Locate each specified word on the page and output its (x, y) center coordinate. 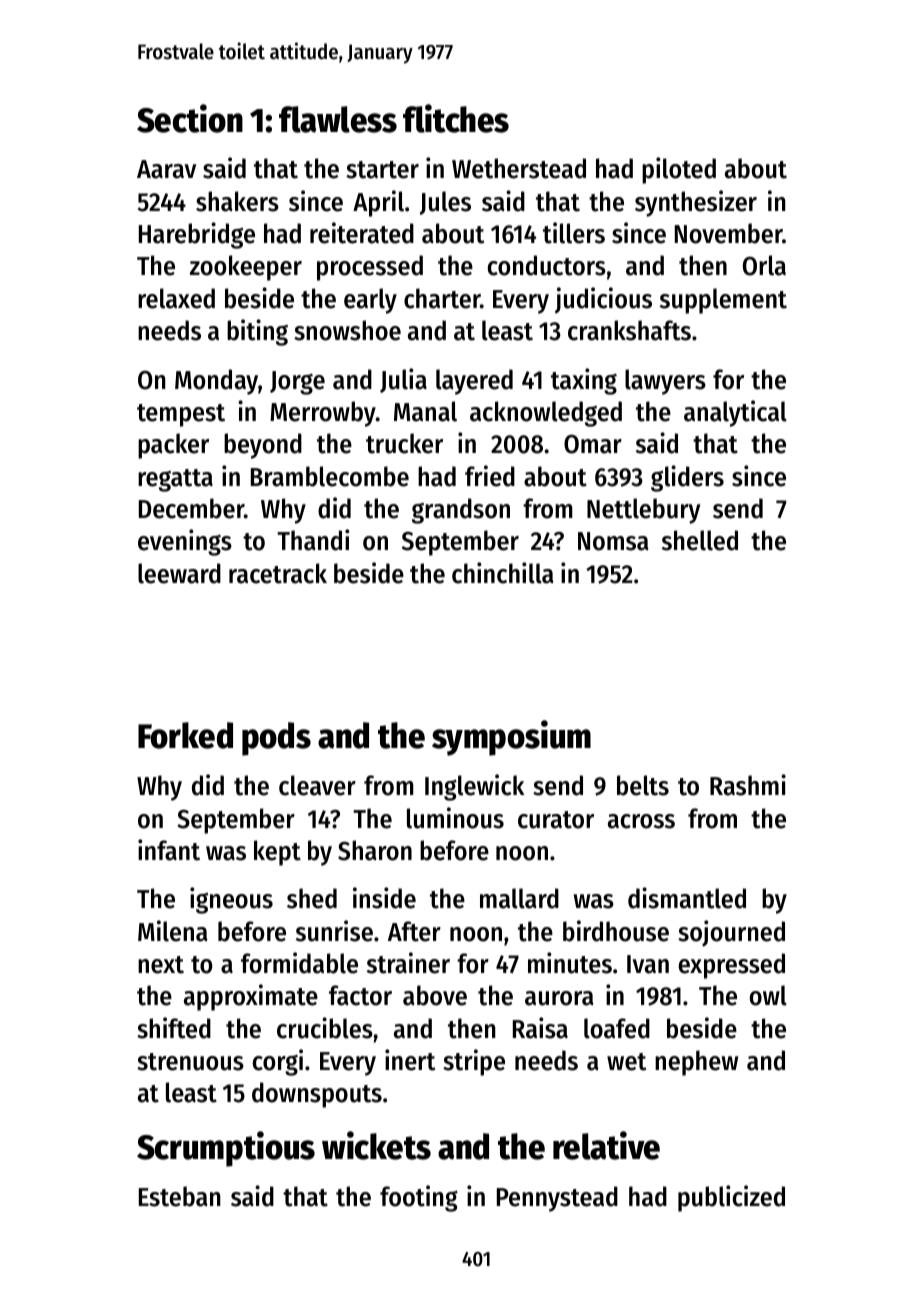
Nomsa (613, 541)
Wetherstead (519, 168)
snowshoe (347, 330)
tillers (574, 233)
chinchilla (503, 573)
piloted (679, 170)
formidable (299, 963)
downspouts (317, 1095)
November (729, 233)
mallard (519, 898)
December (191, 508)
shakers (237, 201)
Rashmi (748, 785)
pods (276, 739)
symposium (511, 738)
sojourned (731, 933)
